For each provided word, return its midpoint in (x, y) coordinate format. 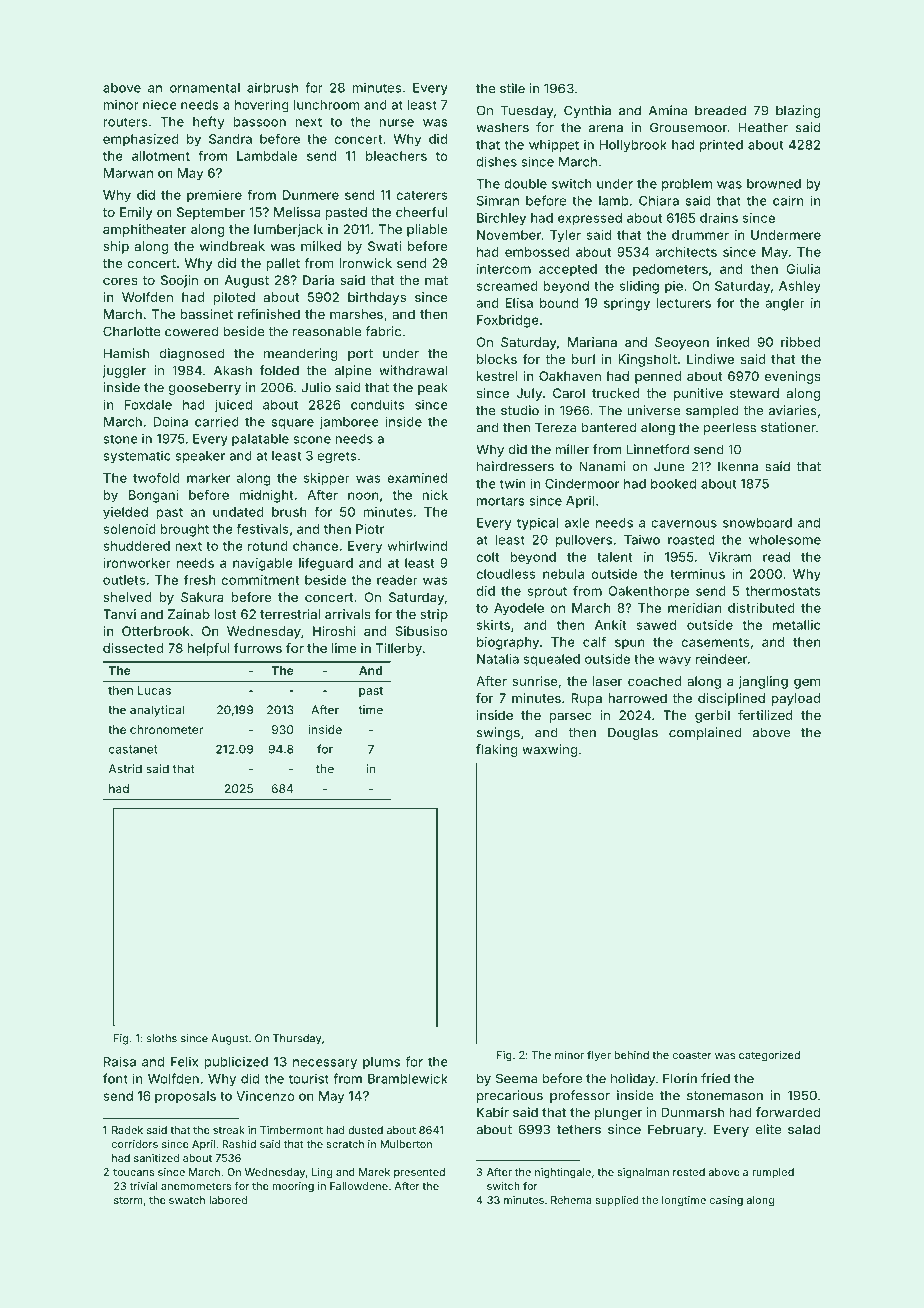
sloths (162, 1038)
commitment (260, 580)
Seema (517, 1078)
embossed (537, 252)
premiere (214, 196)
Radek (127, 1130)
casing (726, 1201)
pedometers (670, 270)
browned (774, 184)
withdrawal (413, 370)
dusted (365, 1130)
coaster (692, 1055)
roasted (691, 540)
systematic (137, 457)
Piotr (370, 529)
